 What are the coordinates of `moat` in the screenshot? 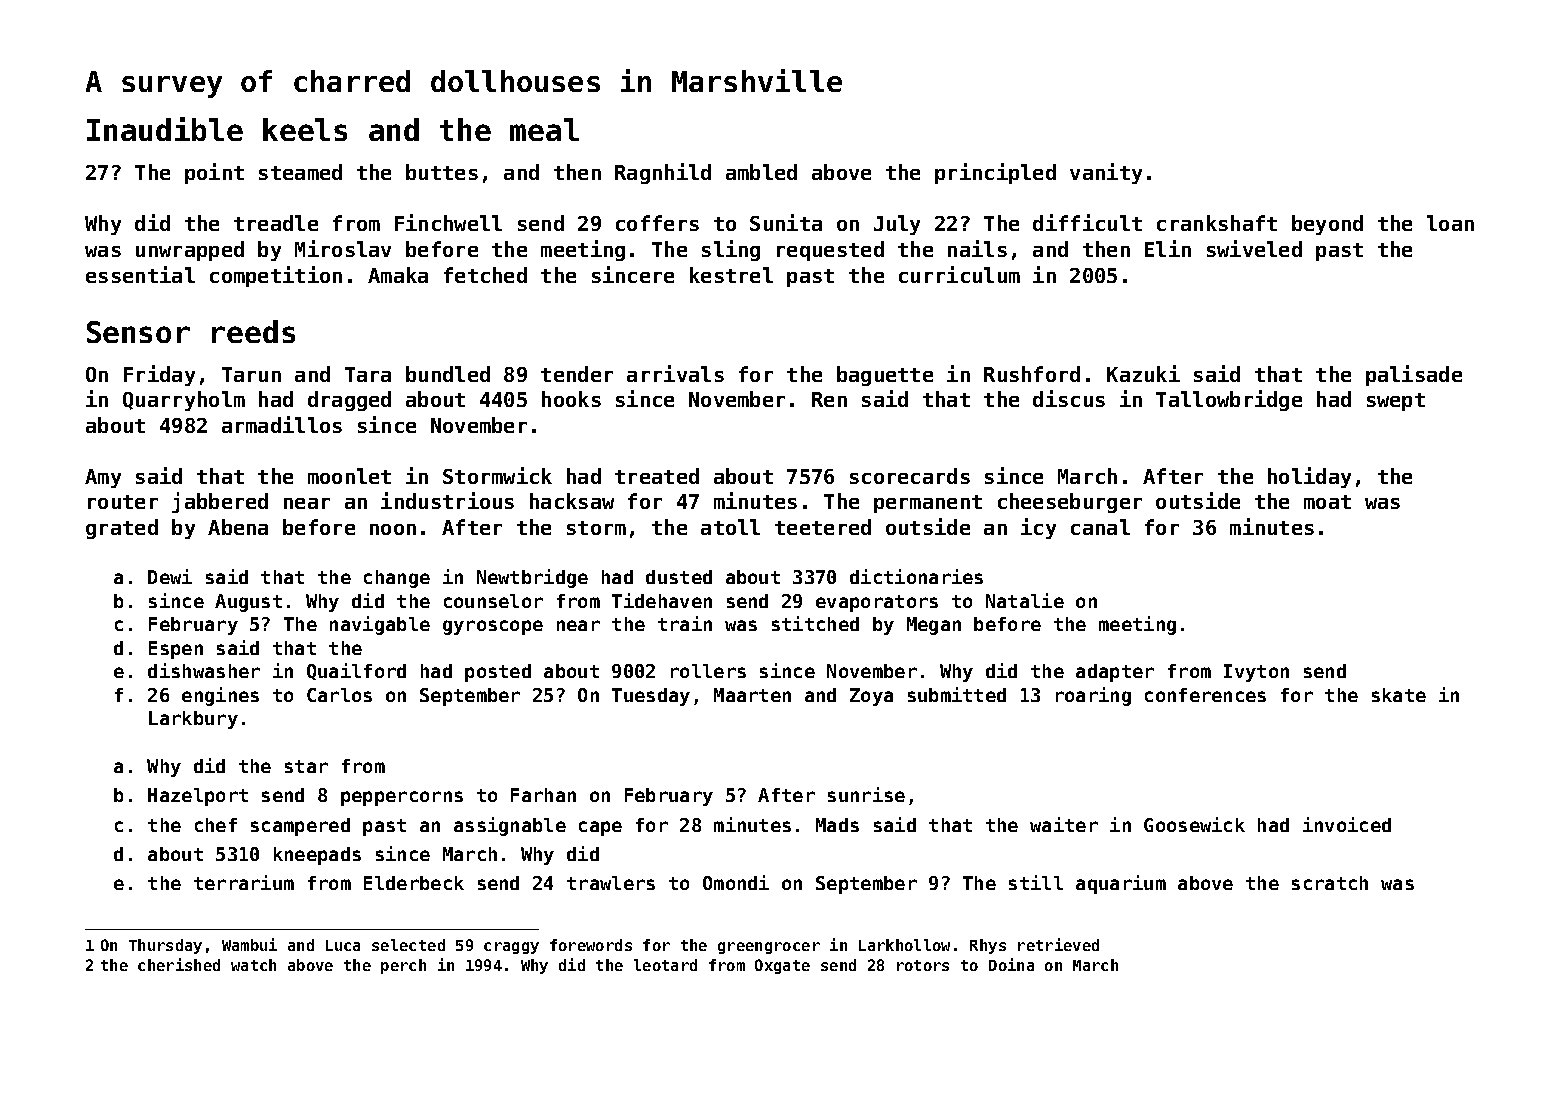 It's located at (1327, 502).
